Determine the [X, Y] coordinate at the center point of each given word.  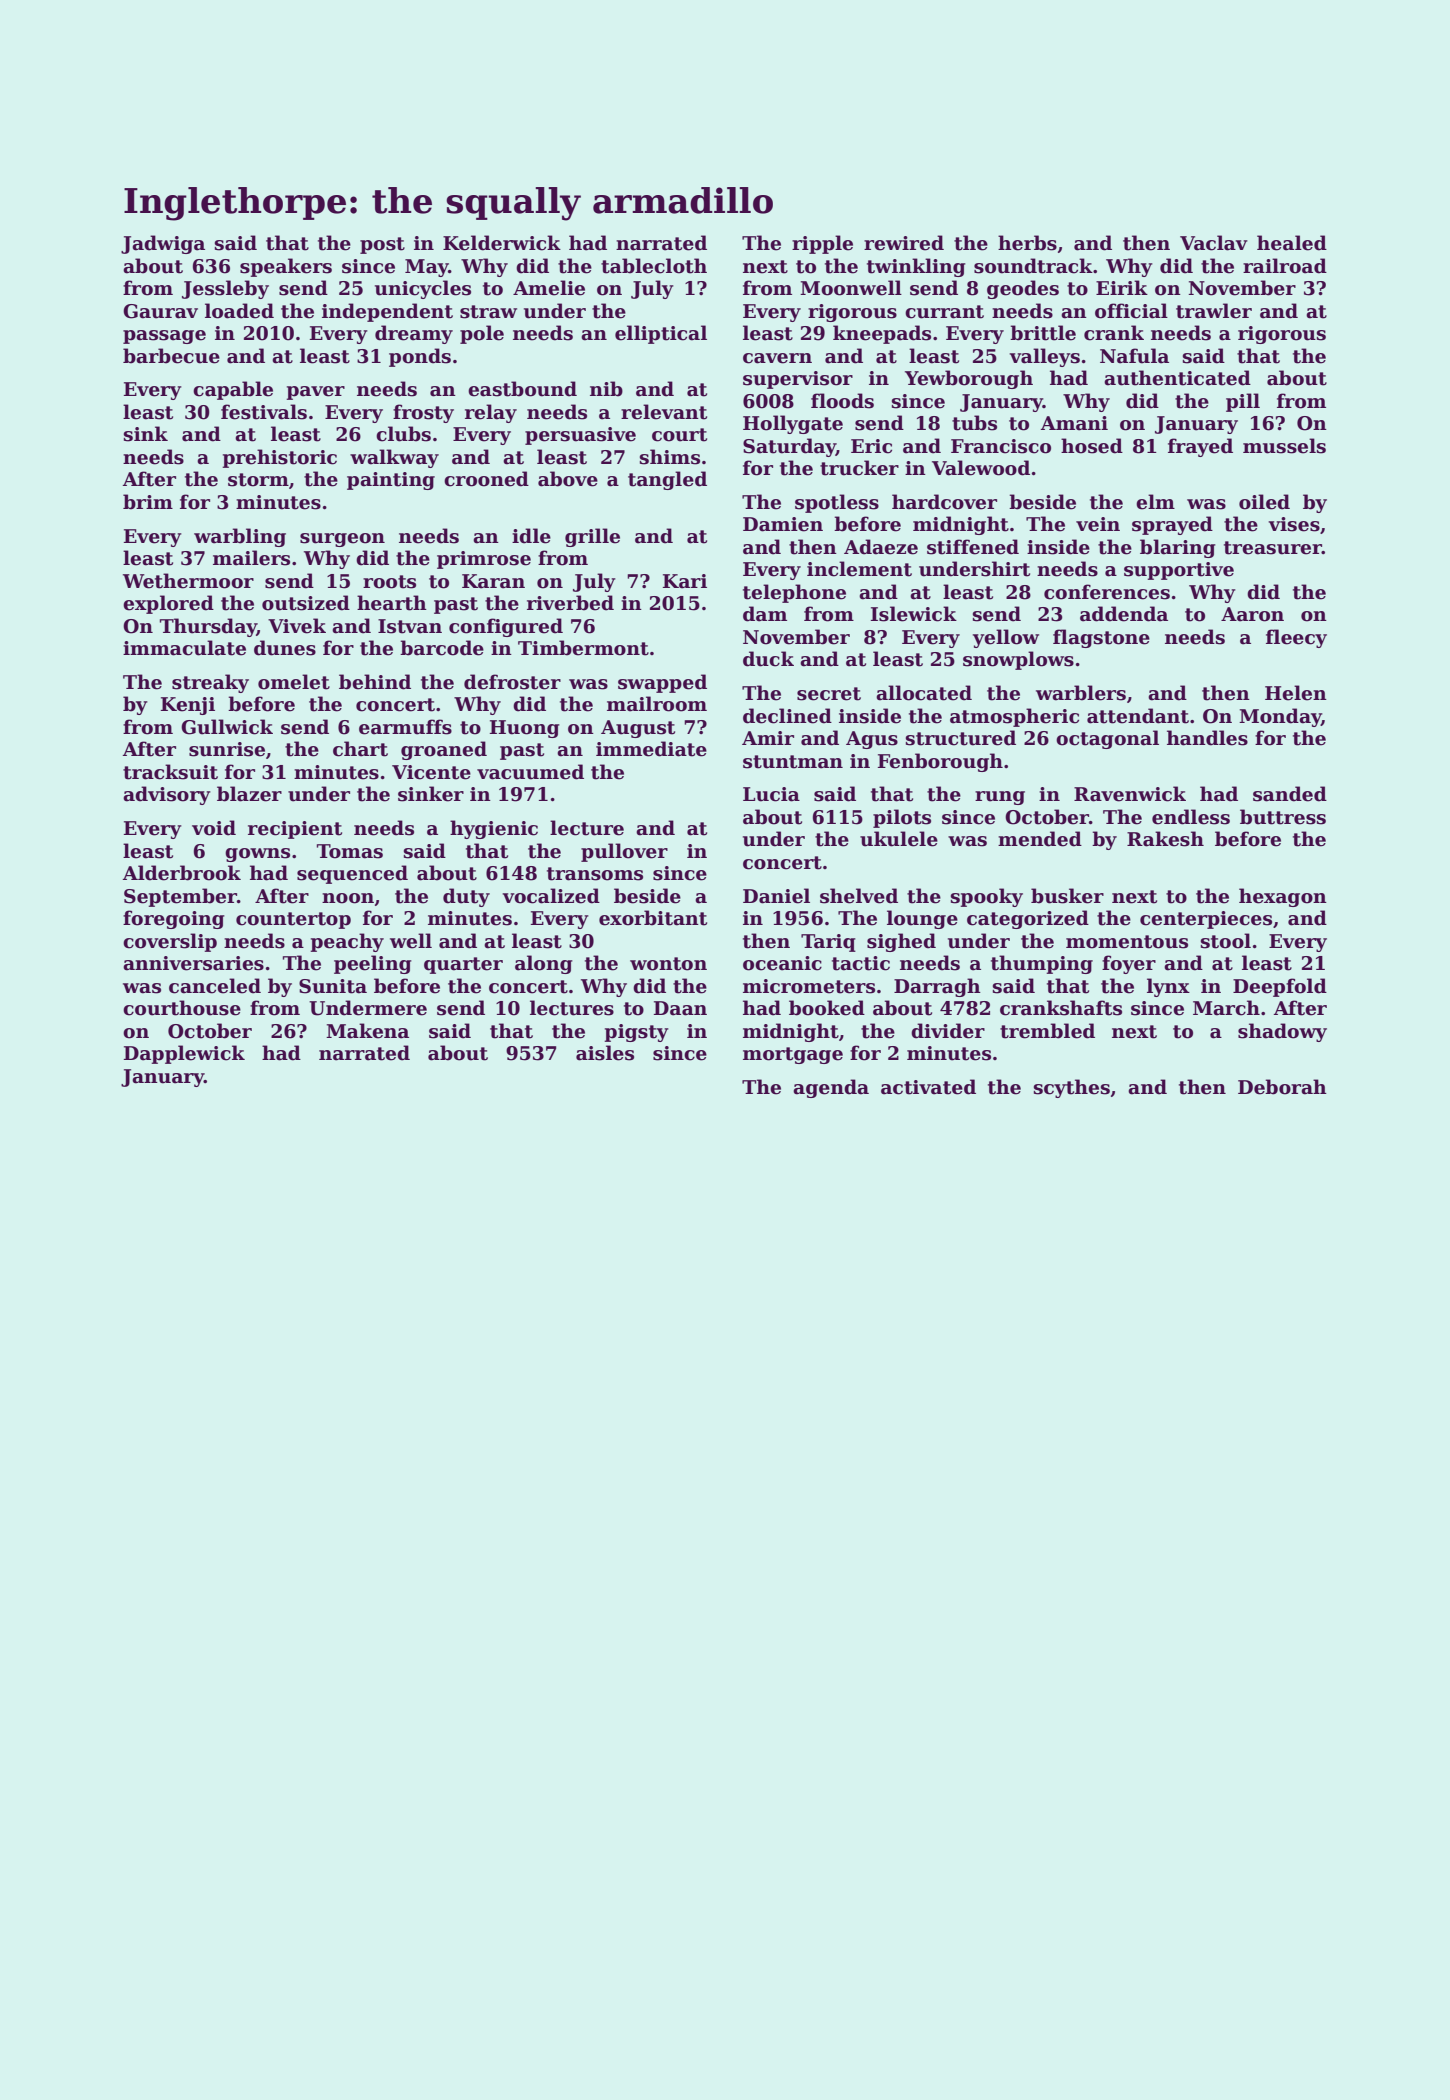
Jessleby [225, 289]
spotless [837, 503]
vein [1098, 524]
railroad [1285, 266]
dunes [285, 648]
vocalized [551, 896]
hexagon [1283, 897]
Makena [367, 1031]
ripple [822, 244]
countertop [293, 920]
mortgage [793, 1055]
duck [768, 659]
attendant [1138, 716]
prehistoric [279, 458]
